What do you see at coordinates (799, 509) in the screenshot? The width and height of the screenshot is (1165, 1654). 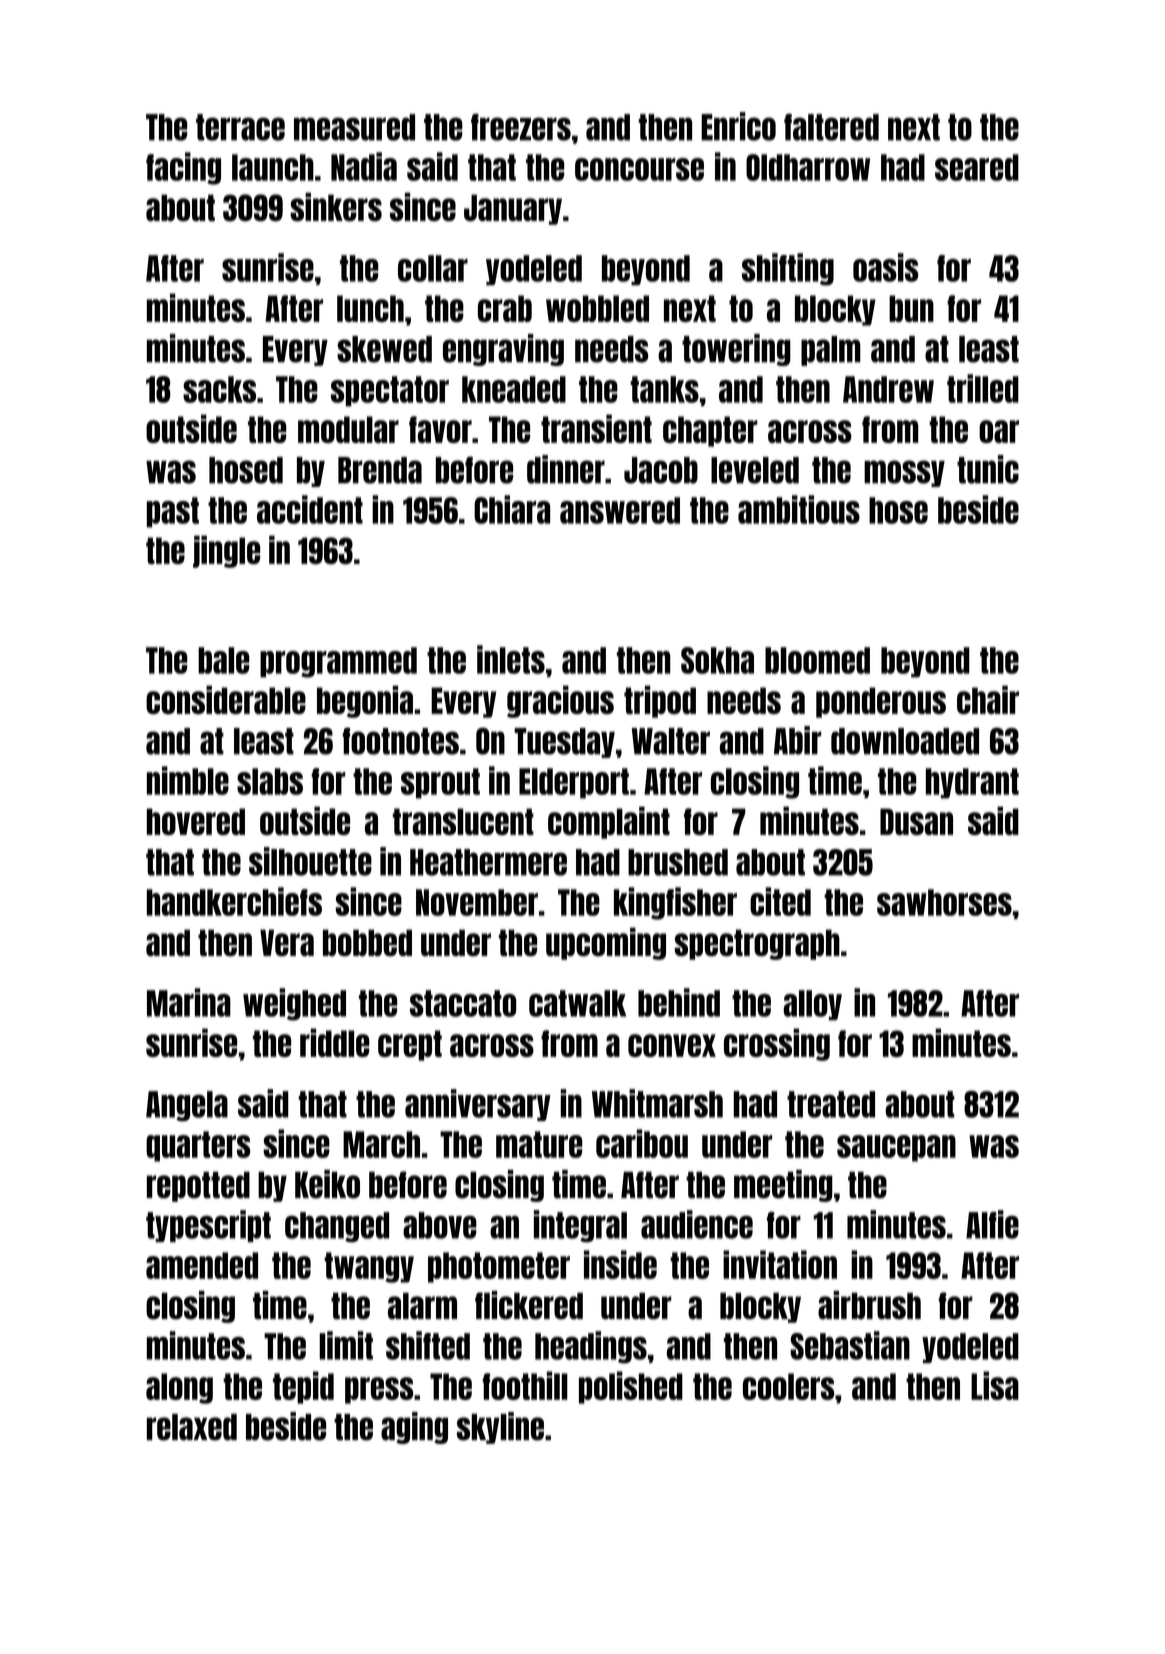 I see `ambitious` at bounding box center [799, 509].
